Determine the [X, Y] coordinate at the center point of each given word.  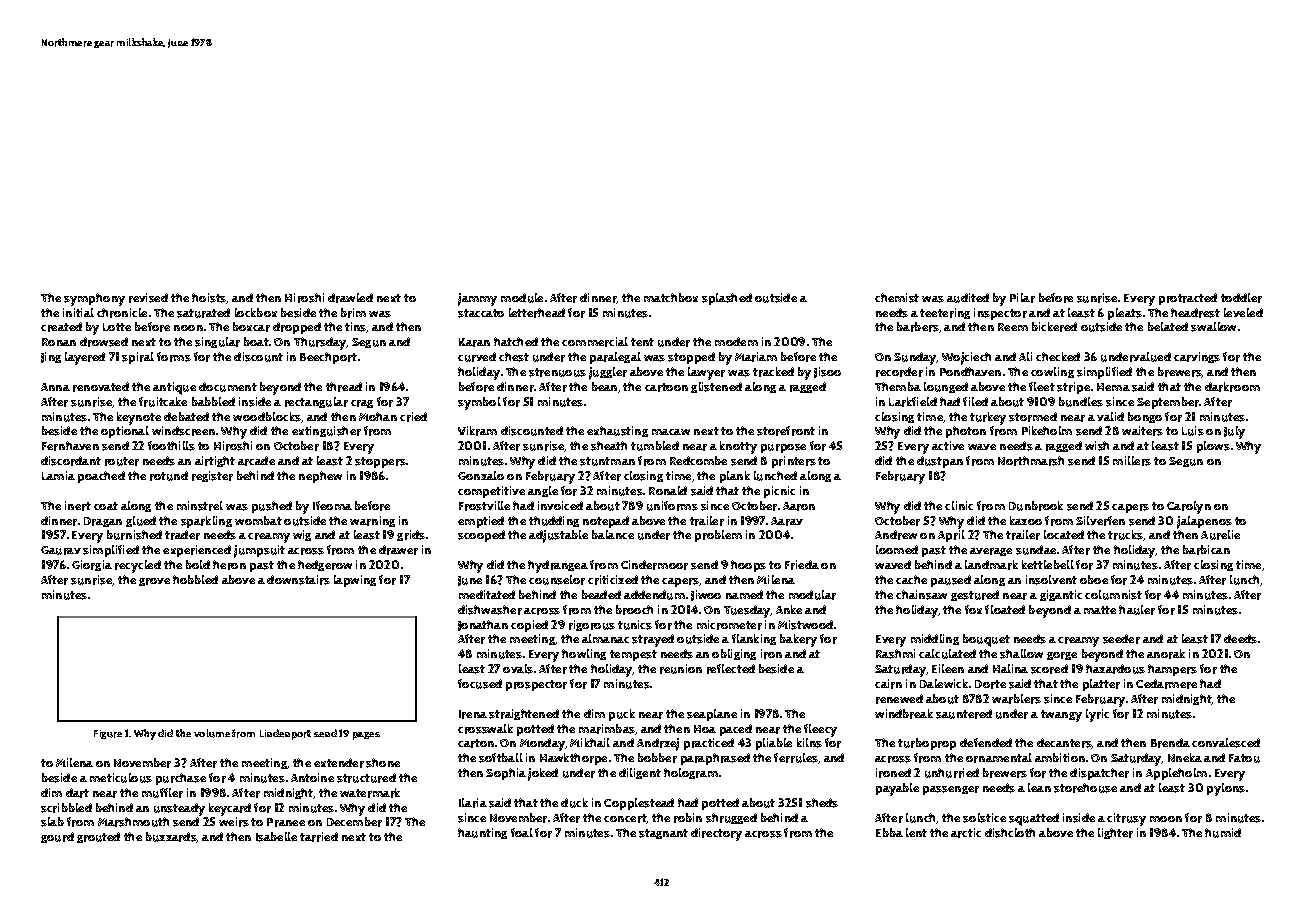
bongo [1145, 417]
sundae [1036, 550]
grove [154, 582]
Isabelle [276, 837]
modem [736, 341]
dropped [297, 328]
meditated [487, 594]
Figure [108, 734]
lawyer [706, 373]
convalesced [1226, 743]
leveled [1243, 312]
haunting [482, 833]
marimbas [607, 729]
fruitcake [163, 402]
